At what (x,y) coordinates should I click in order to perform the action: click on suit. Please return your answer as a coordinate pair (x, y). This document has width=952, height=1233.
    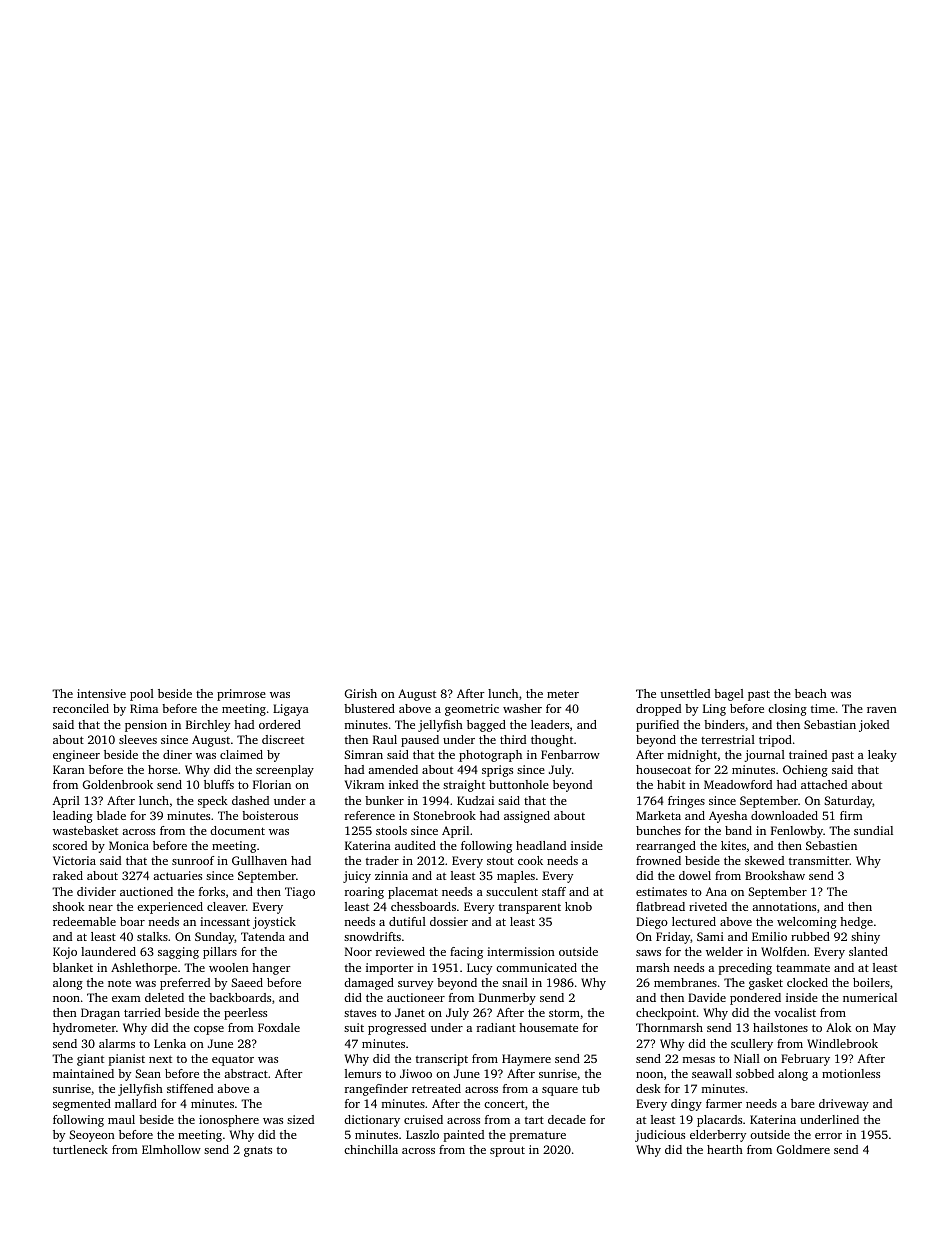
    Looking at the image, I should click on (354, 1027).
